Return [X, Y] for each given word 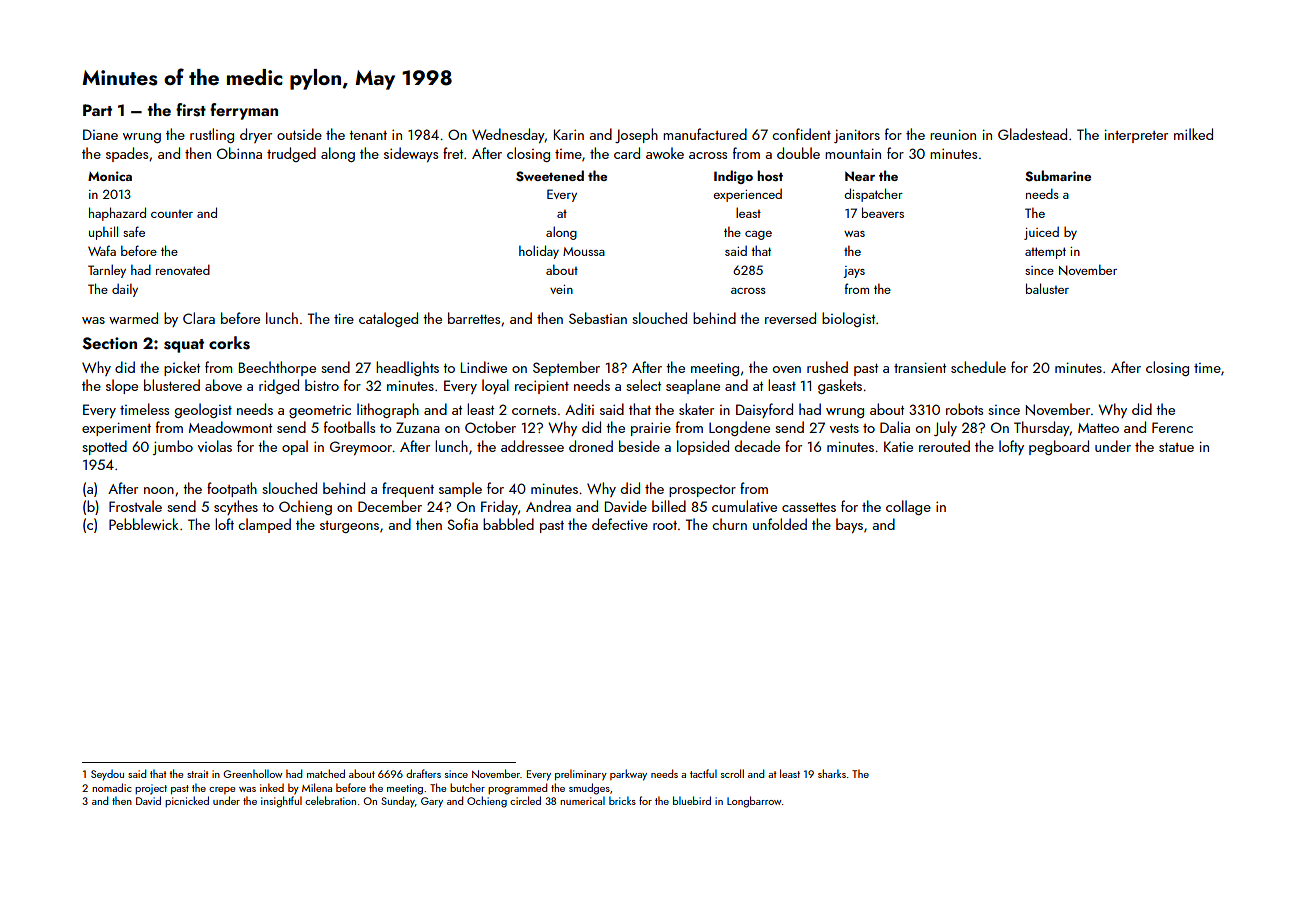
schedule [978, 367]
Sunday [398, 802]
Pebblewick [143, 524]
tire [344, 318]
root [665, 525]
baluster [1047, 288]
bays [849, 525]
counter [172, 214]
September [566, 368]
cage [758, 235]
